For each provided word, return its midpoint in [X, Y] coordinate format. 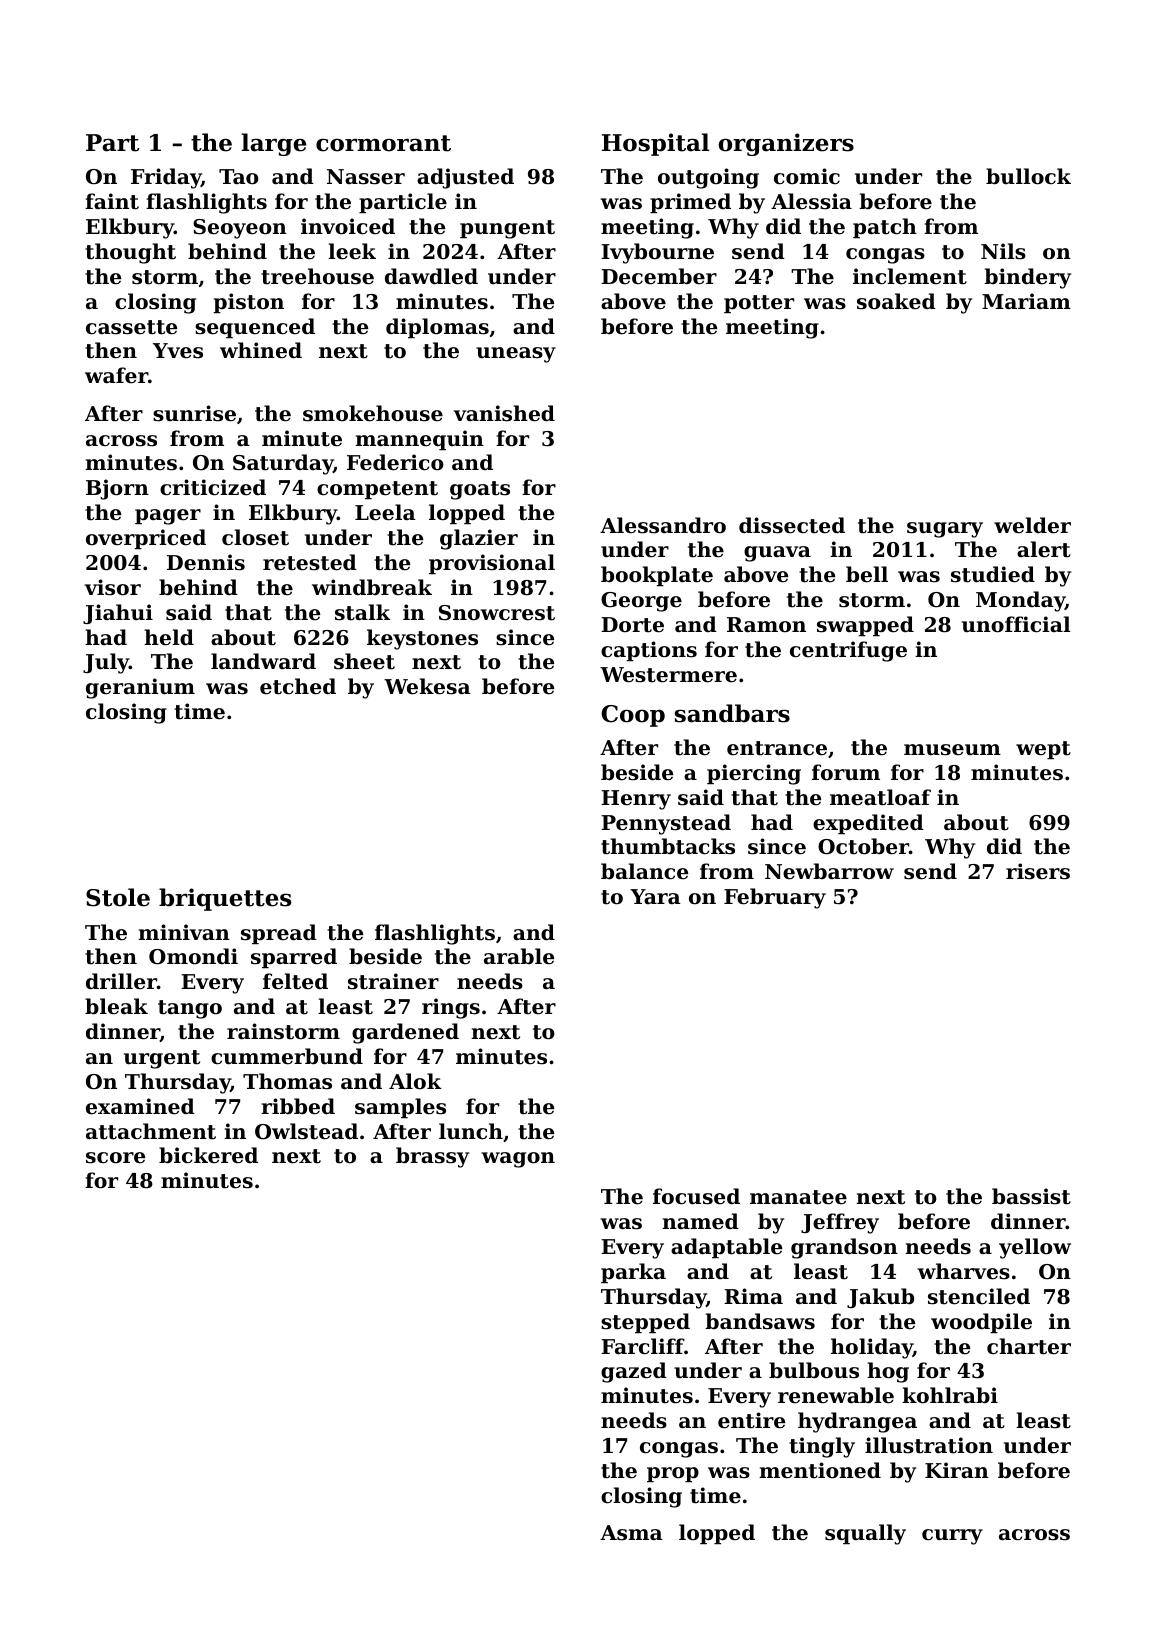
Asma [631, 1533]
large [274, 144]
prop [673, 1474]
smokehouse [373, 413]
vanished [504, 413]
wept [1043, 750]
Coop [633, 716]
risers [1038, 871]
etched [298, 686]
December [659, 276]
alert [1044, 549]
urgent [162, 1059]
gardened [405, 1033]
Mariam [1026, 301]
